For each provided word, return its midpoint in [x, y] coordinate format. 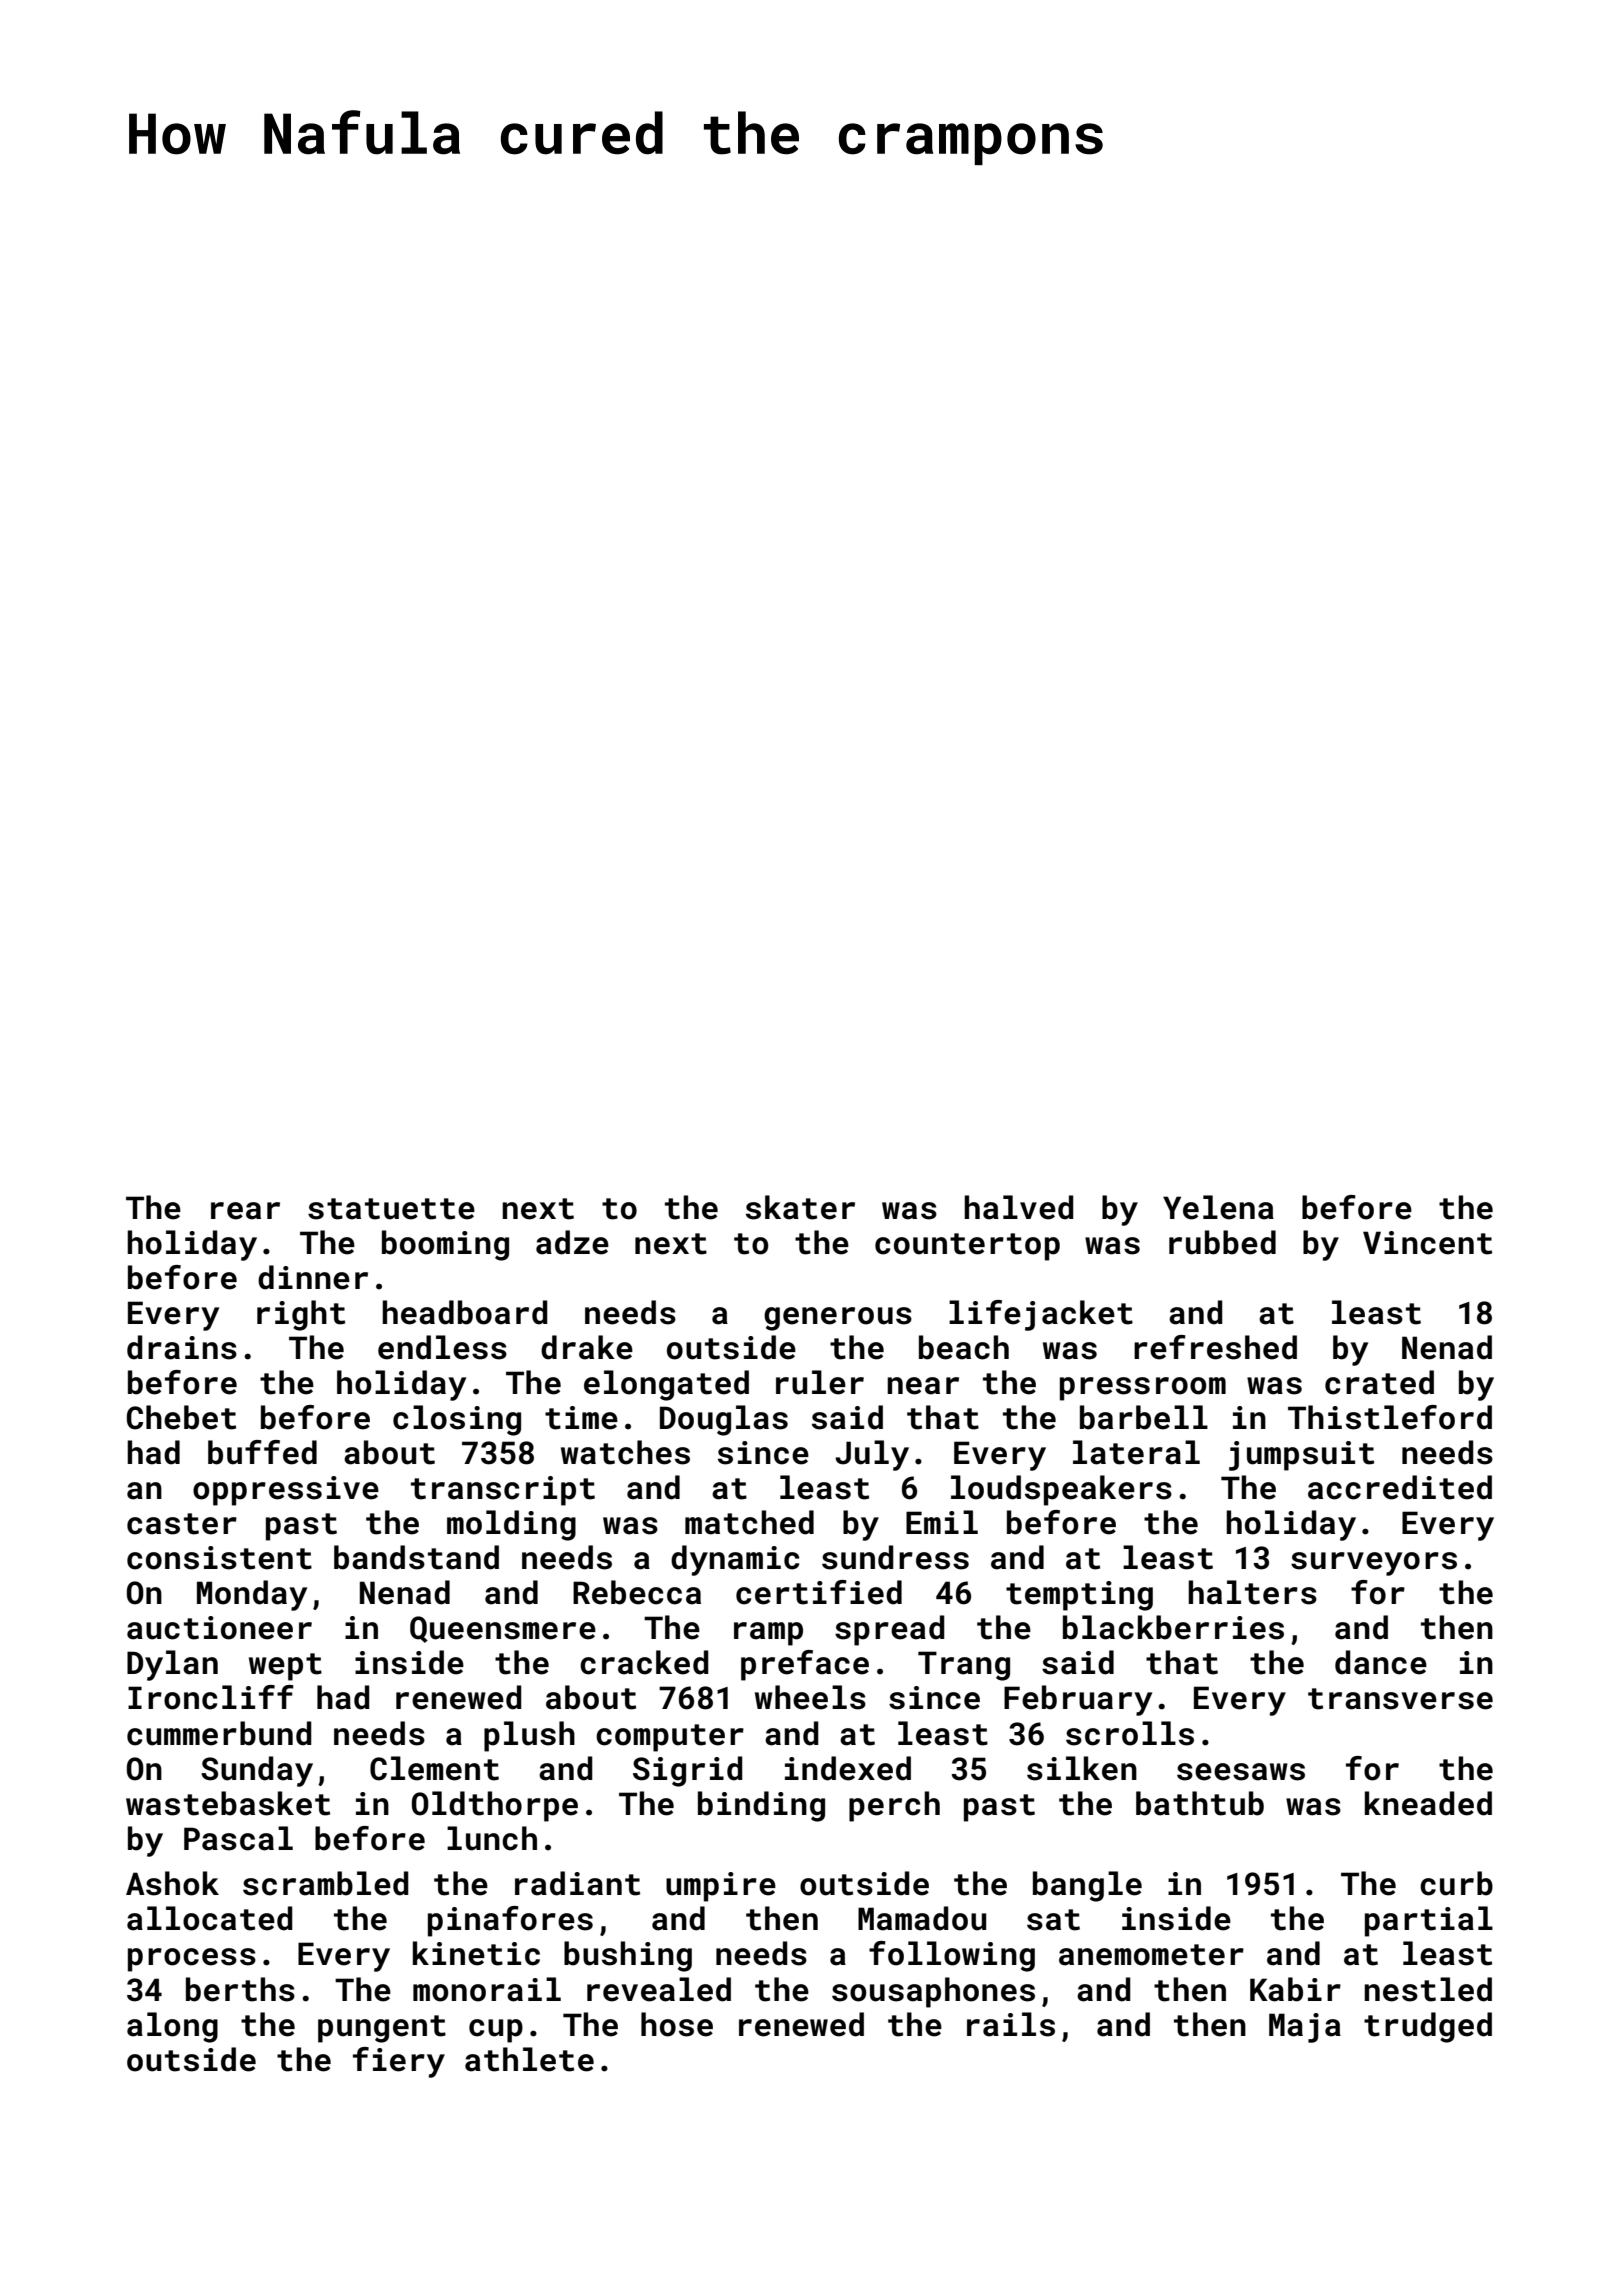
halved [1019, 1207]
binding [761, 1806]
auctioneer [219, 1628]
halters [1252, 1592]
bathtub [1200, 1803]
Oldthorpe [495, 1806]
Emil [942, 1522]
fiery [399, 2062]
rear [245, 1211]
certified [819, 1592]
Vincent [1427, 1243]
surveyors [1374, 1564]
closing [457, 1420]
